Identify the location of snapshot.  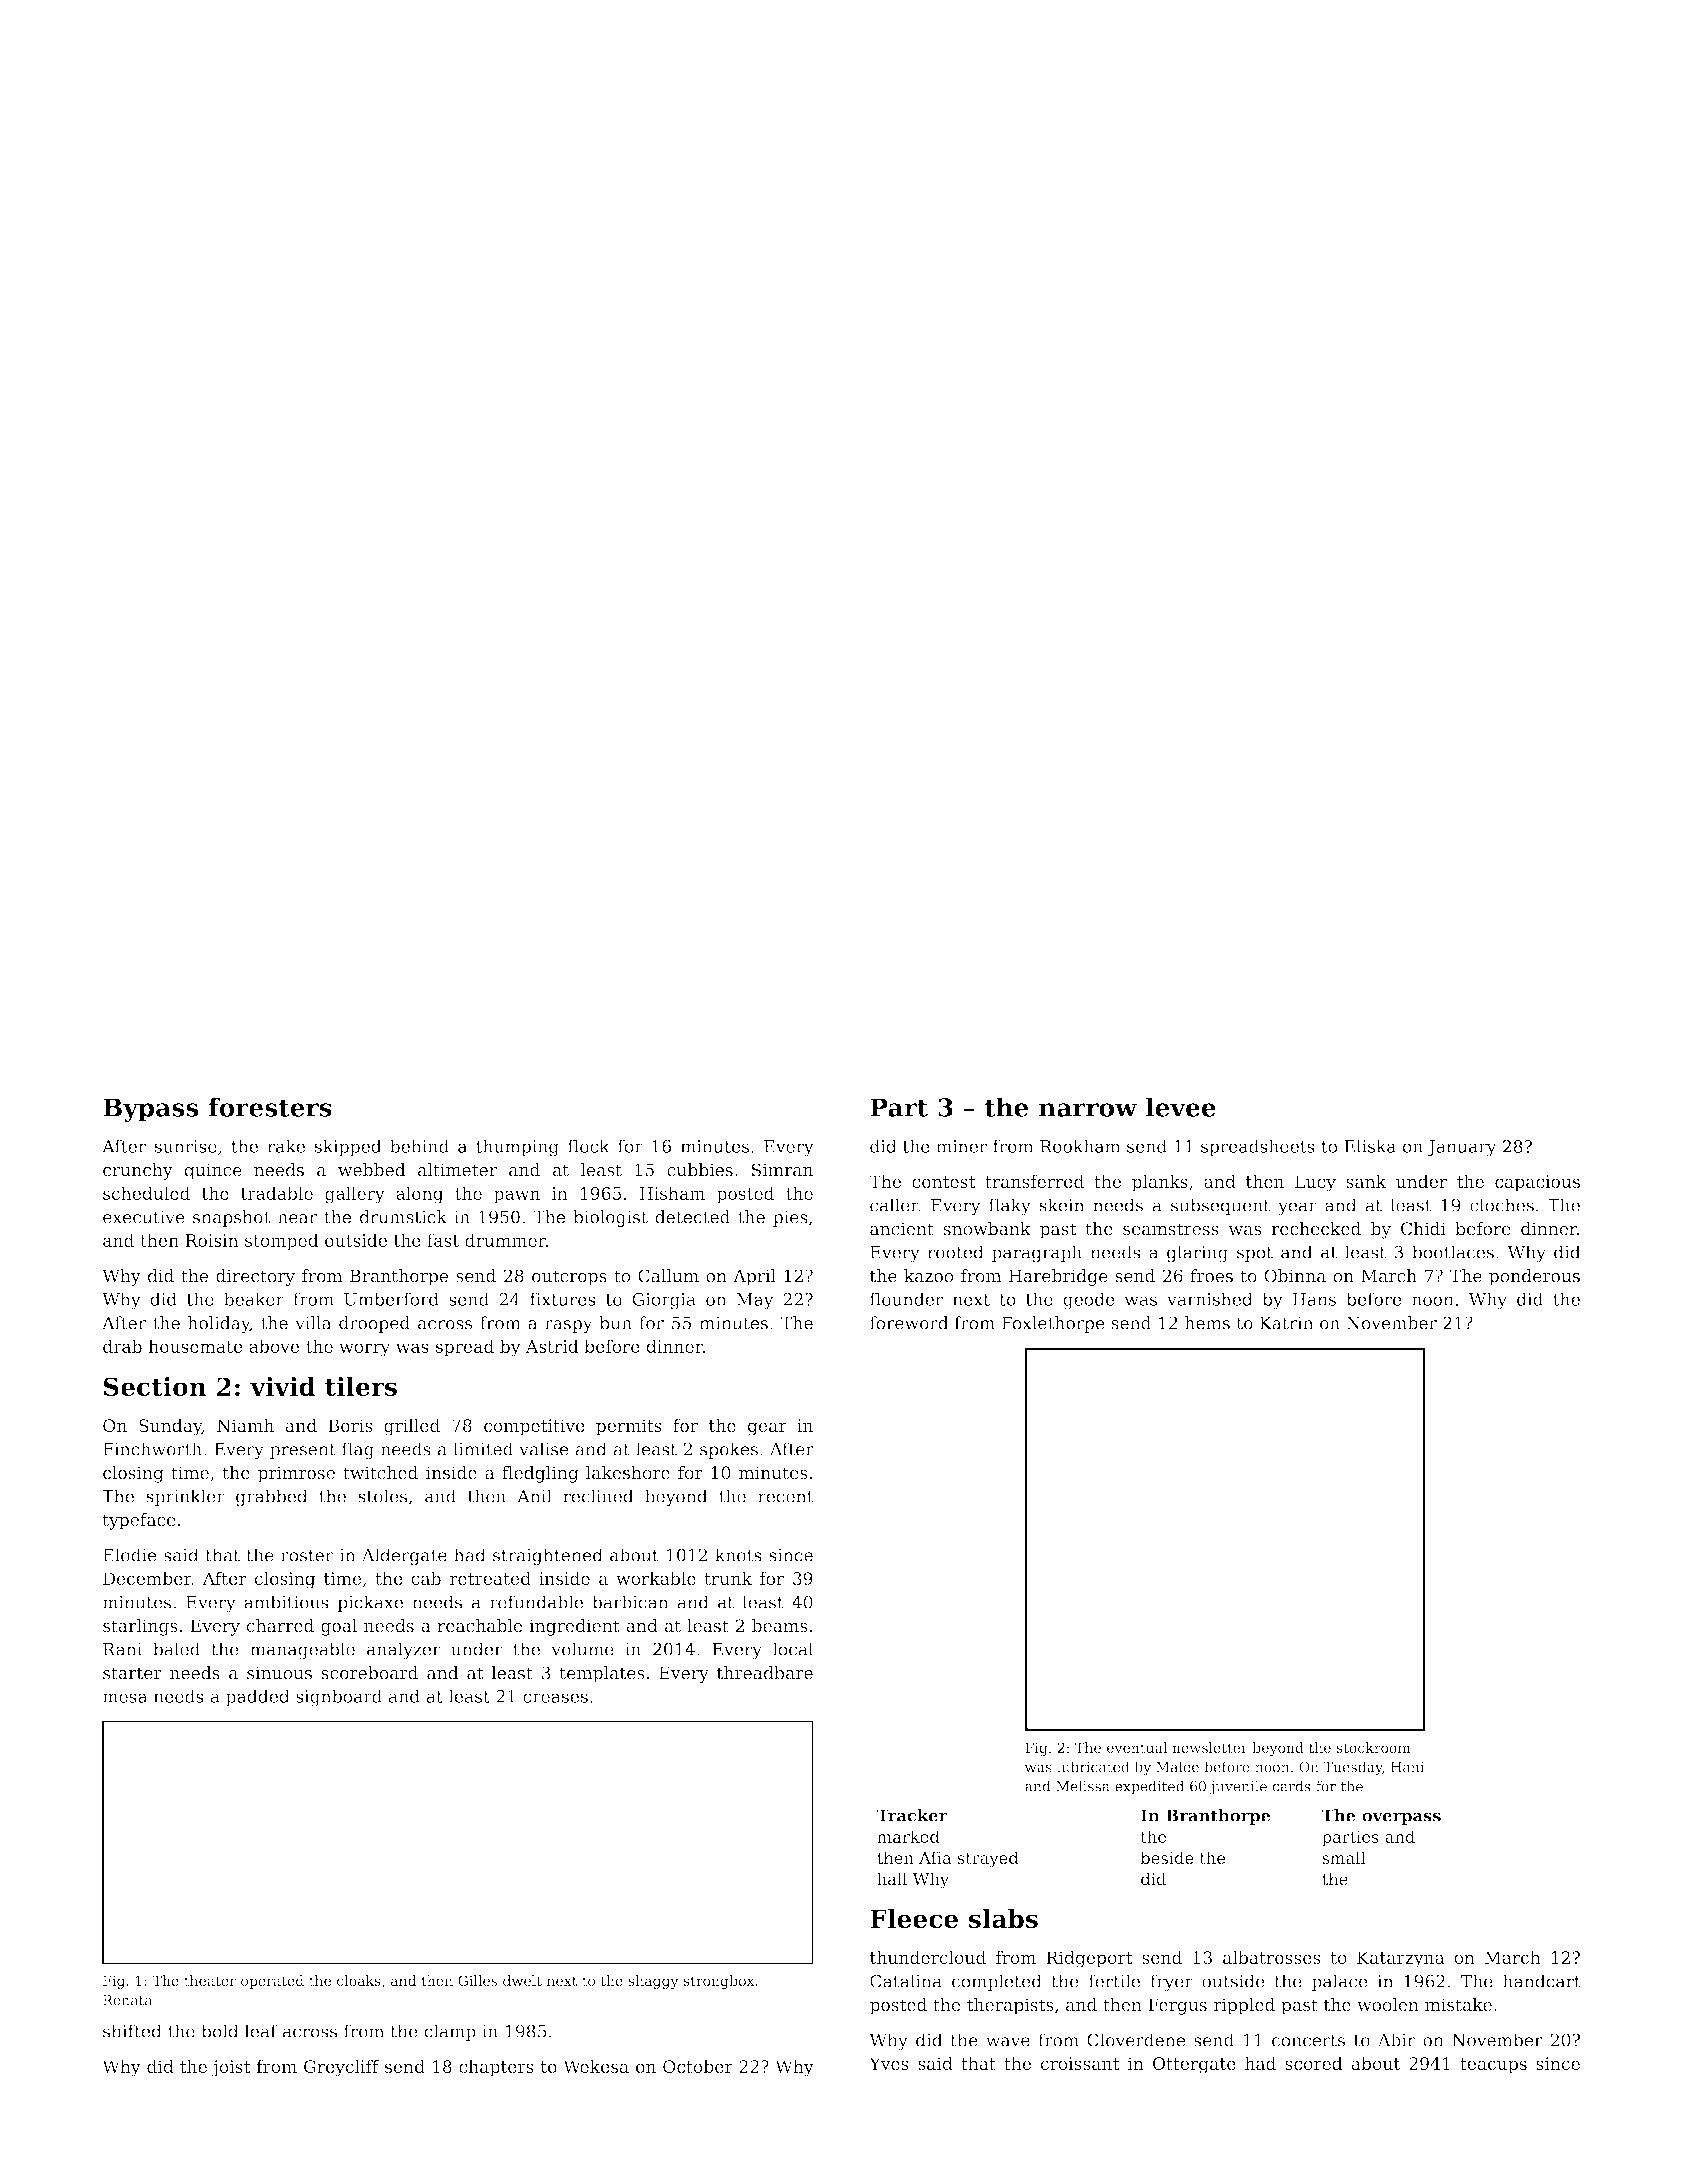
(232, 1218).
